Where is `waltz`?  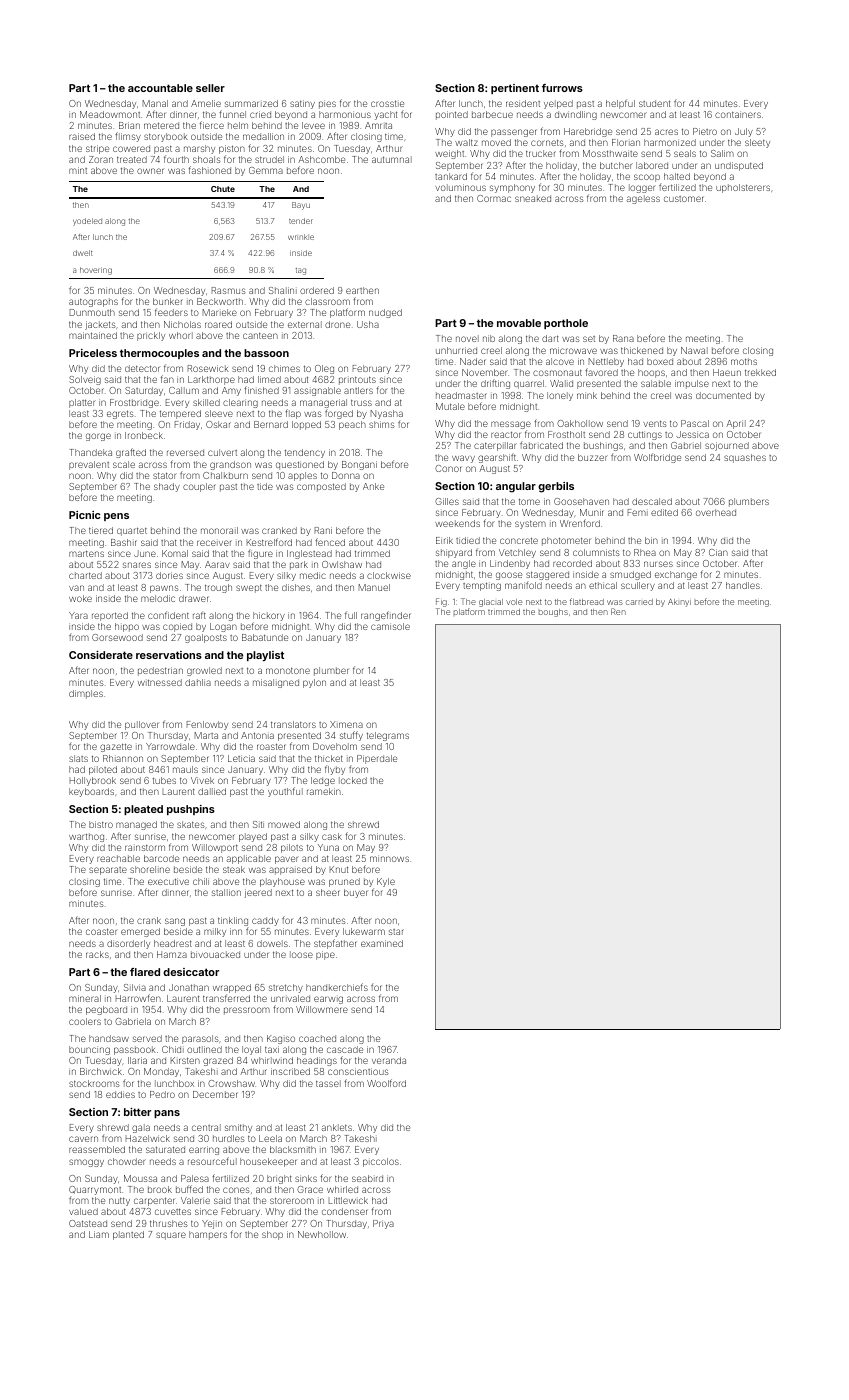 waltz is located at coordinates (466, 142).
